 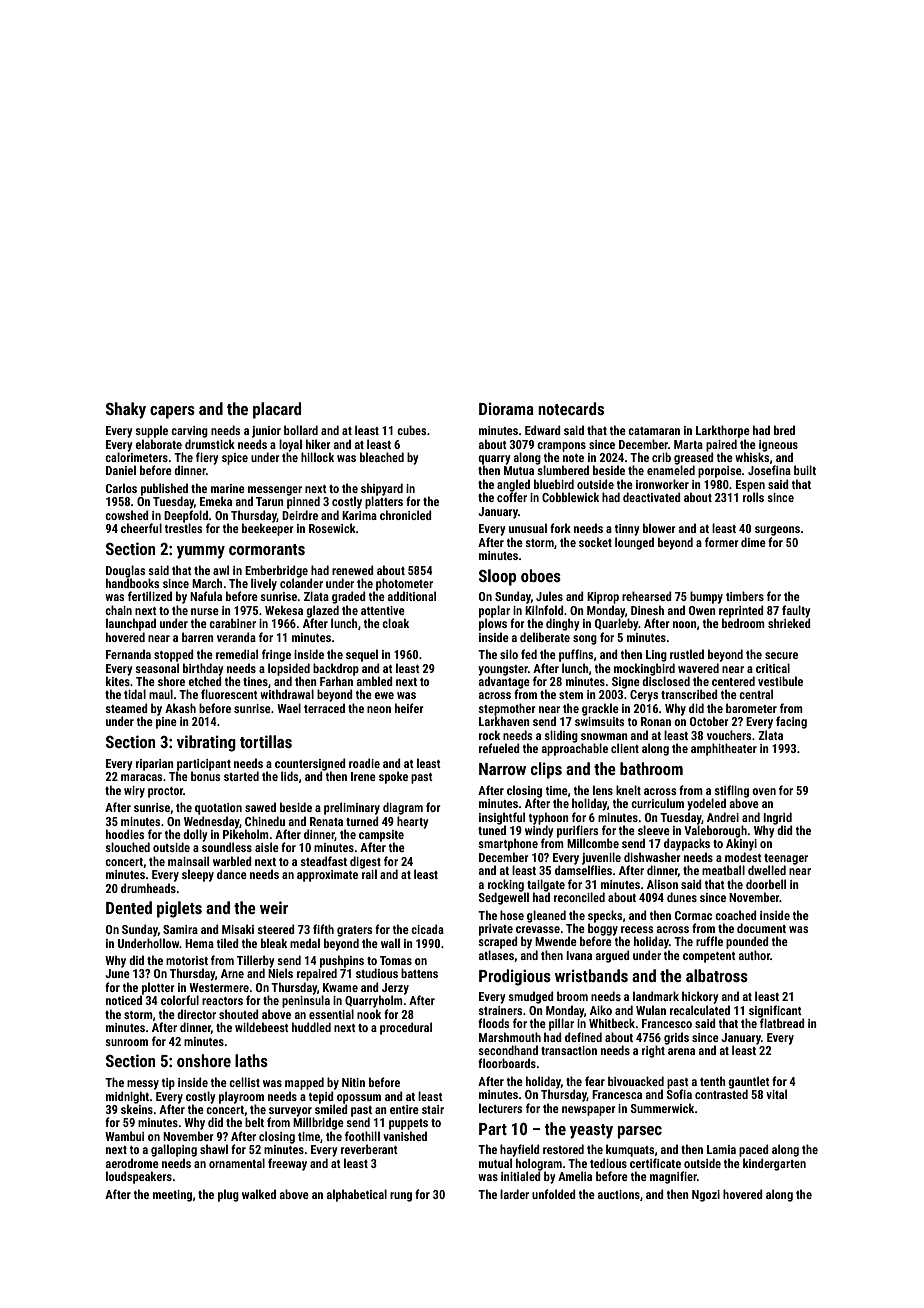 I want to click on spice, so click(x=235, y=459).
